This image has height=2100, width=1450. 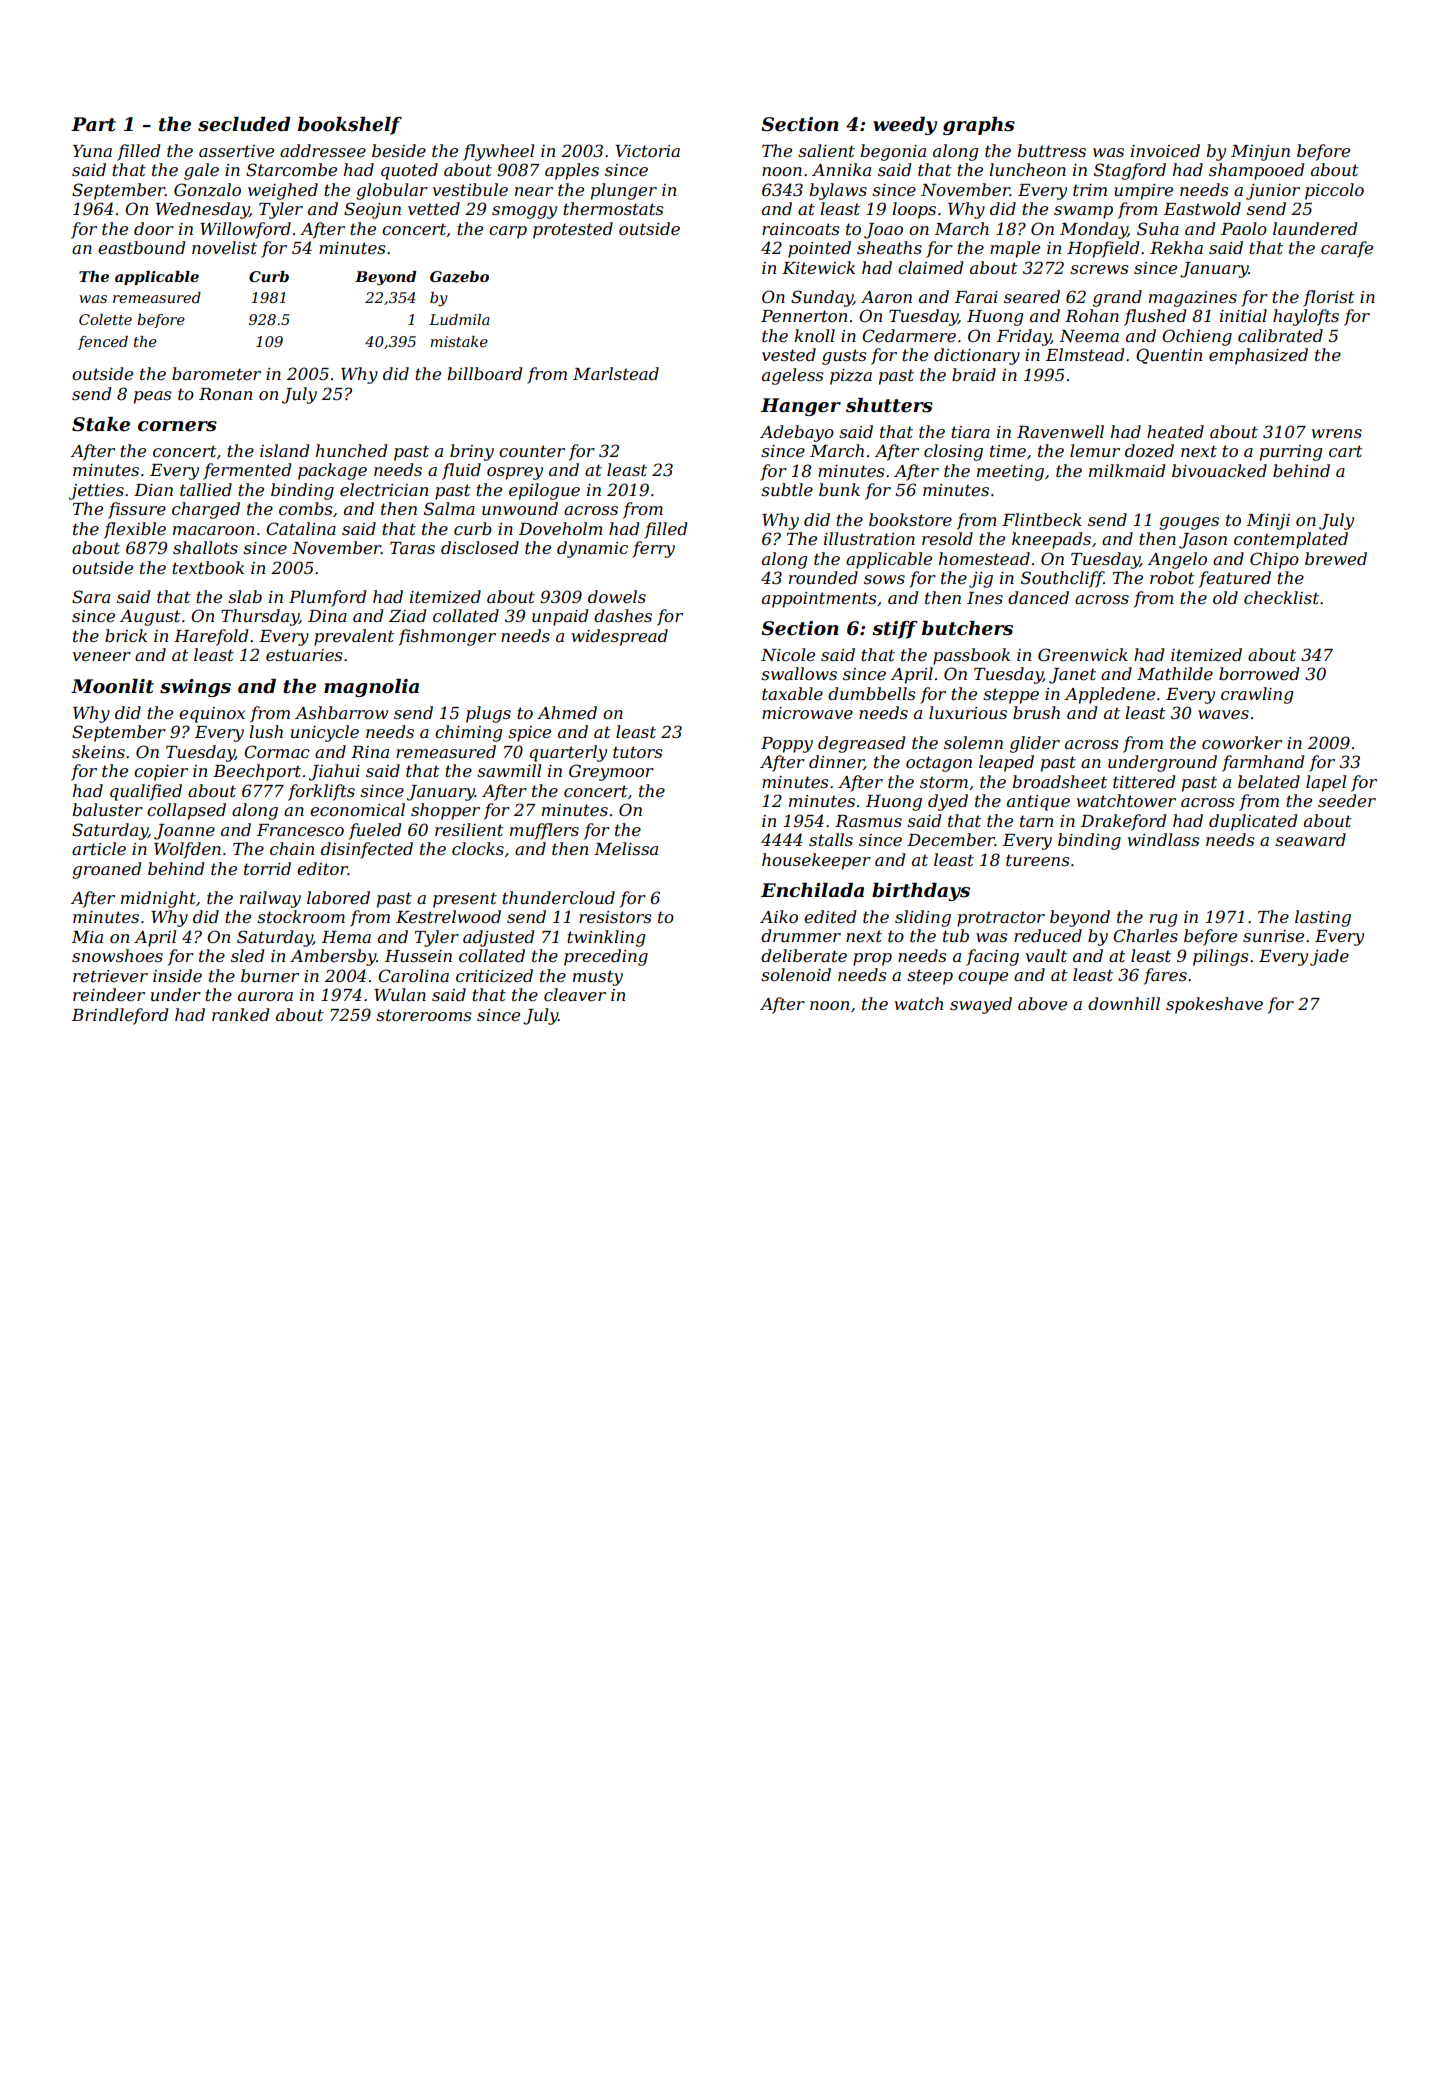 What do you see at coordinates (87, 937) in the image?
I see `Mia` at bounding box center [87, 937].
